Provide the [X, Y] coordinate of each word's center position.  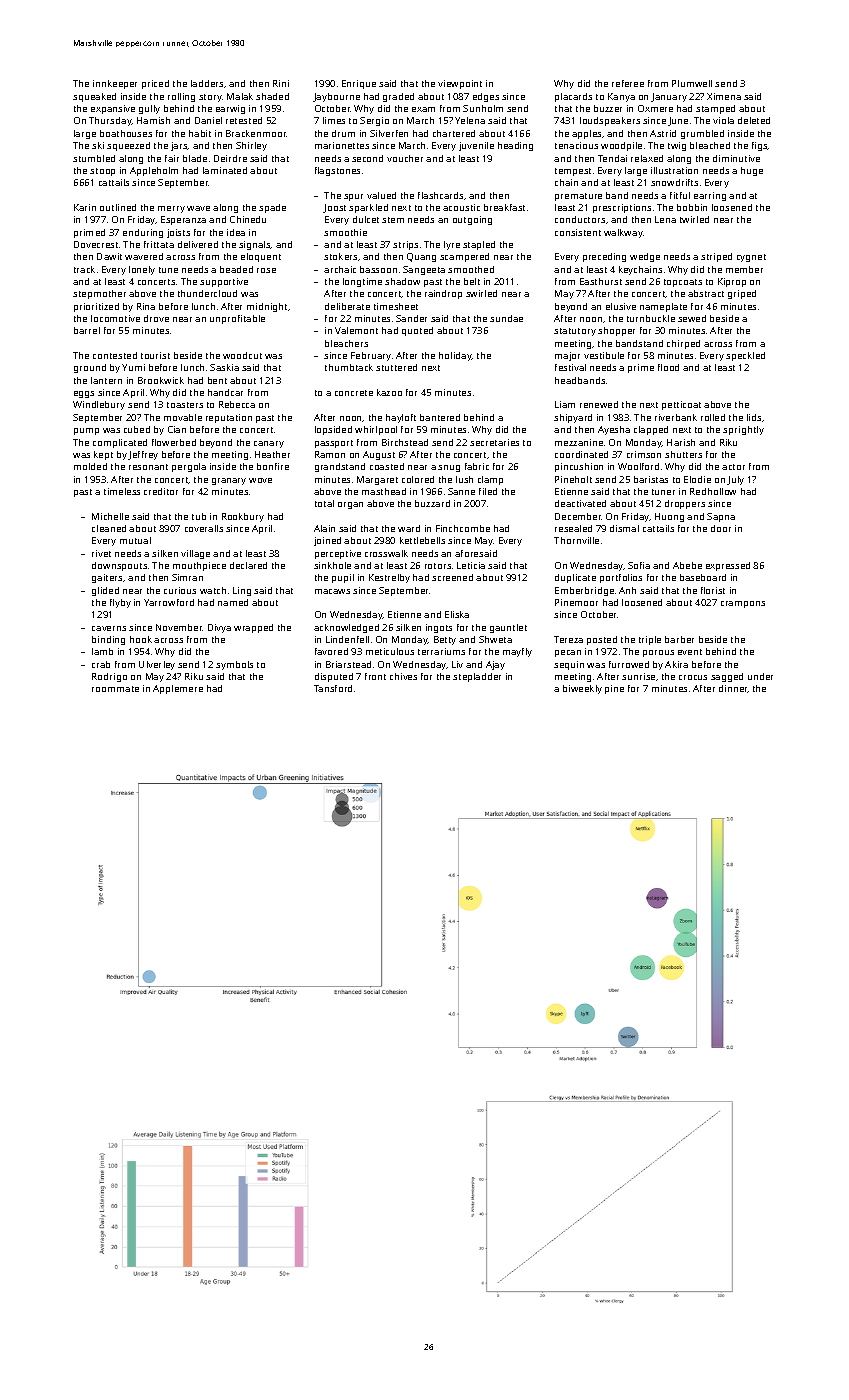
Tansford [333, 688]
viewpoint [460, 84]
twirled [694, 219]
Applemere [178, 689]
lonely [142, 270]
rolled [713, 417]
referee [628, 83]
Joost [334, 208]
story [210, 98]
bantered [440, 417]
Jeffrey [143, 455]
